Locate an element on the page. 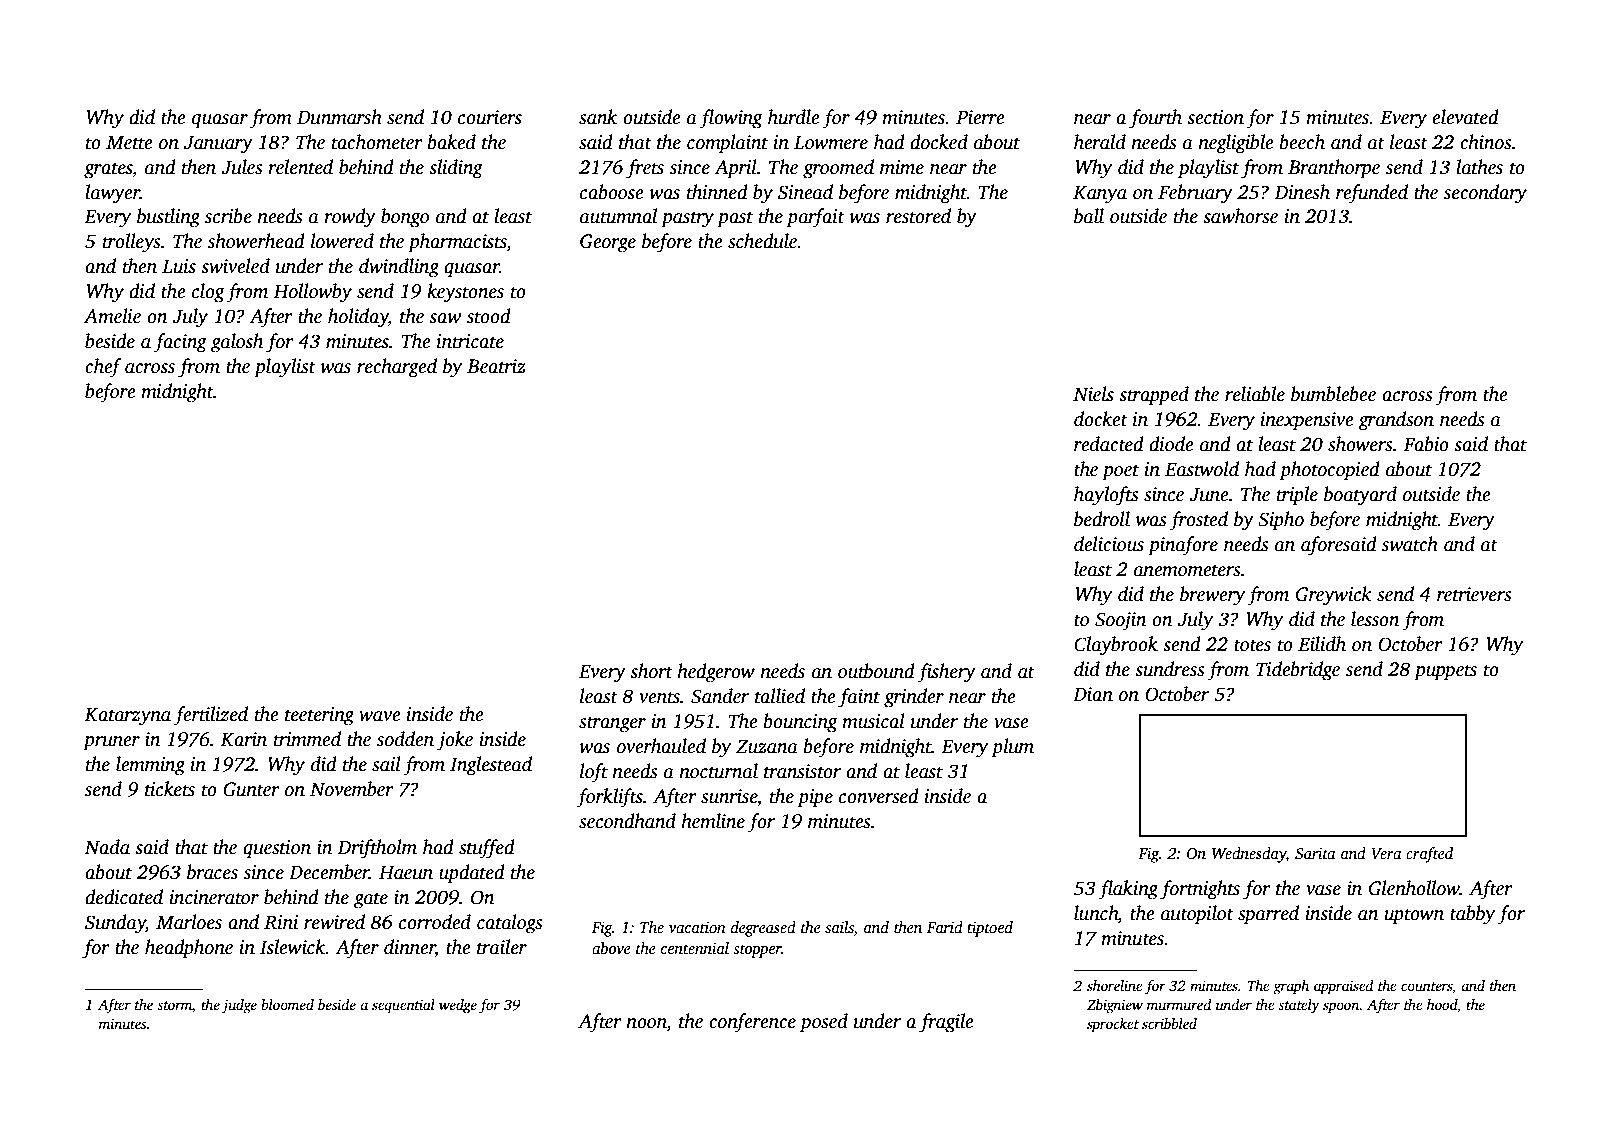 This image has width=1617, height=1143. stood is located at coordinates (489, 316).
